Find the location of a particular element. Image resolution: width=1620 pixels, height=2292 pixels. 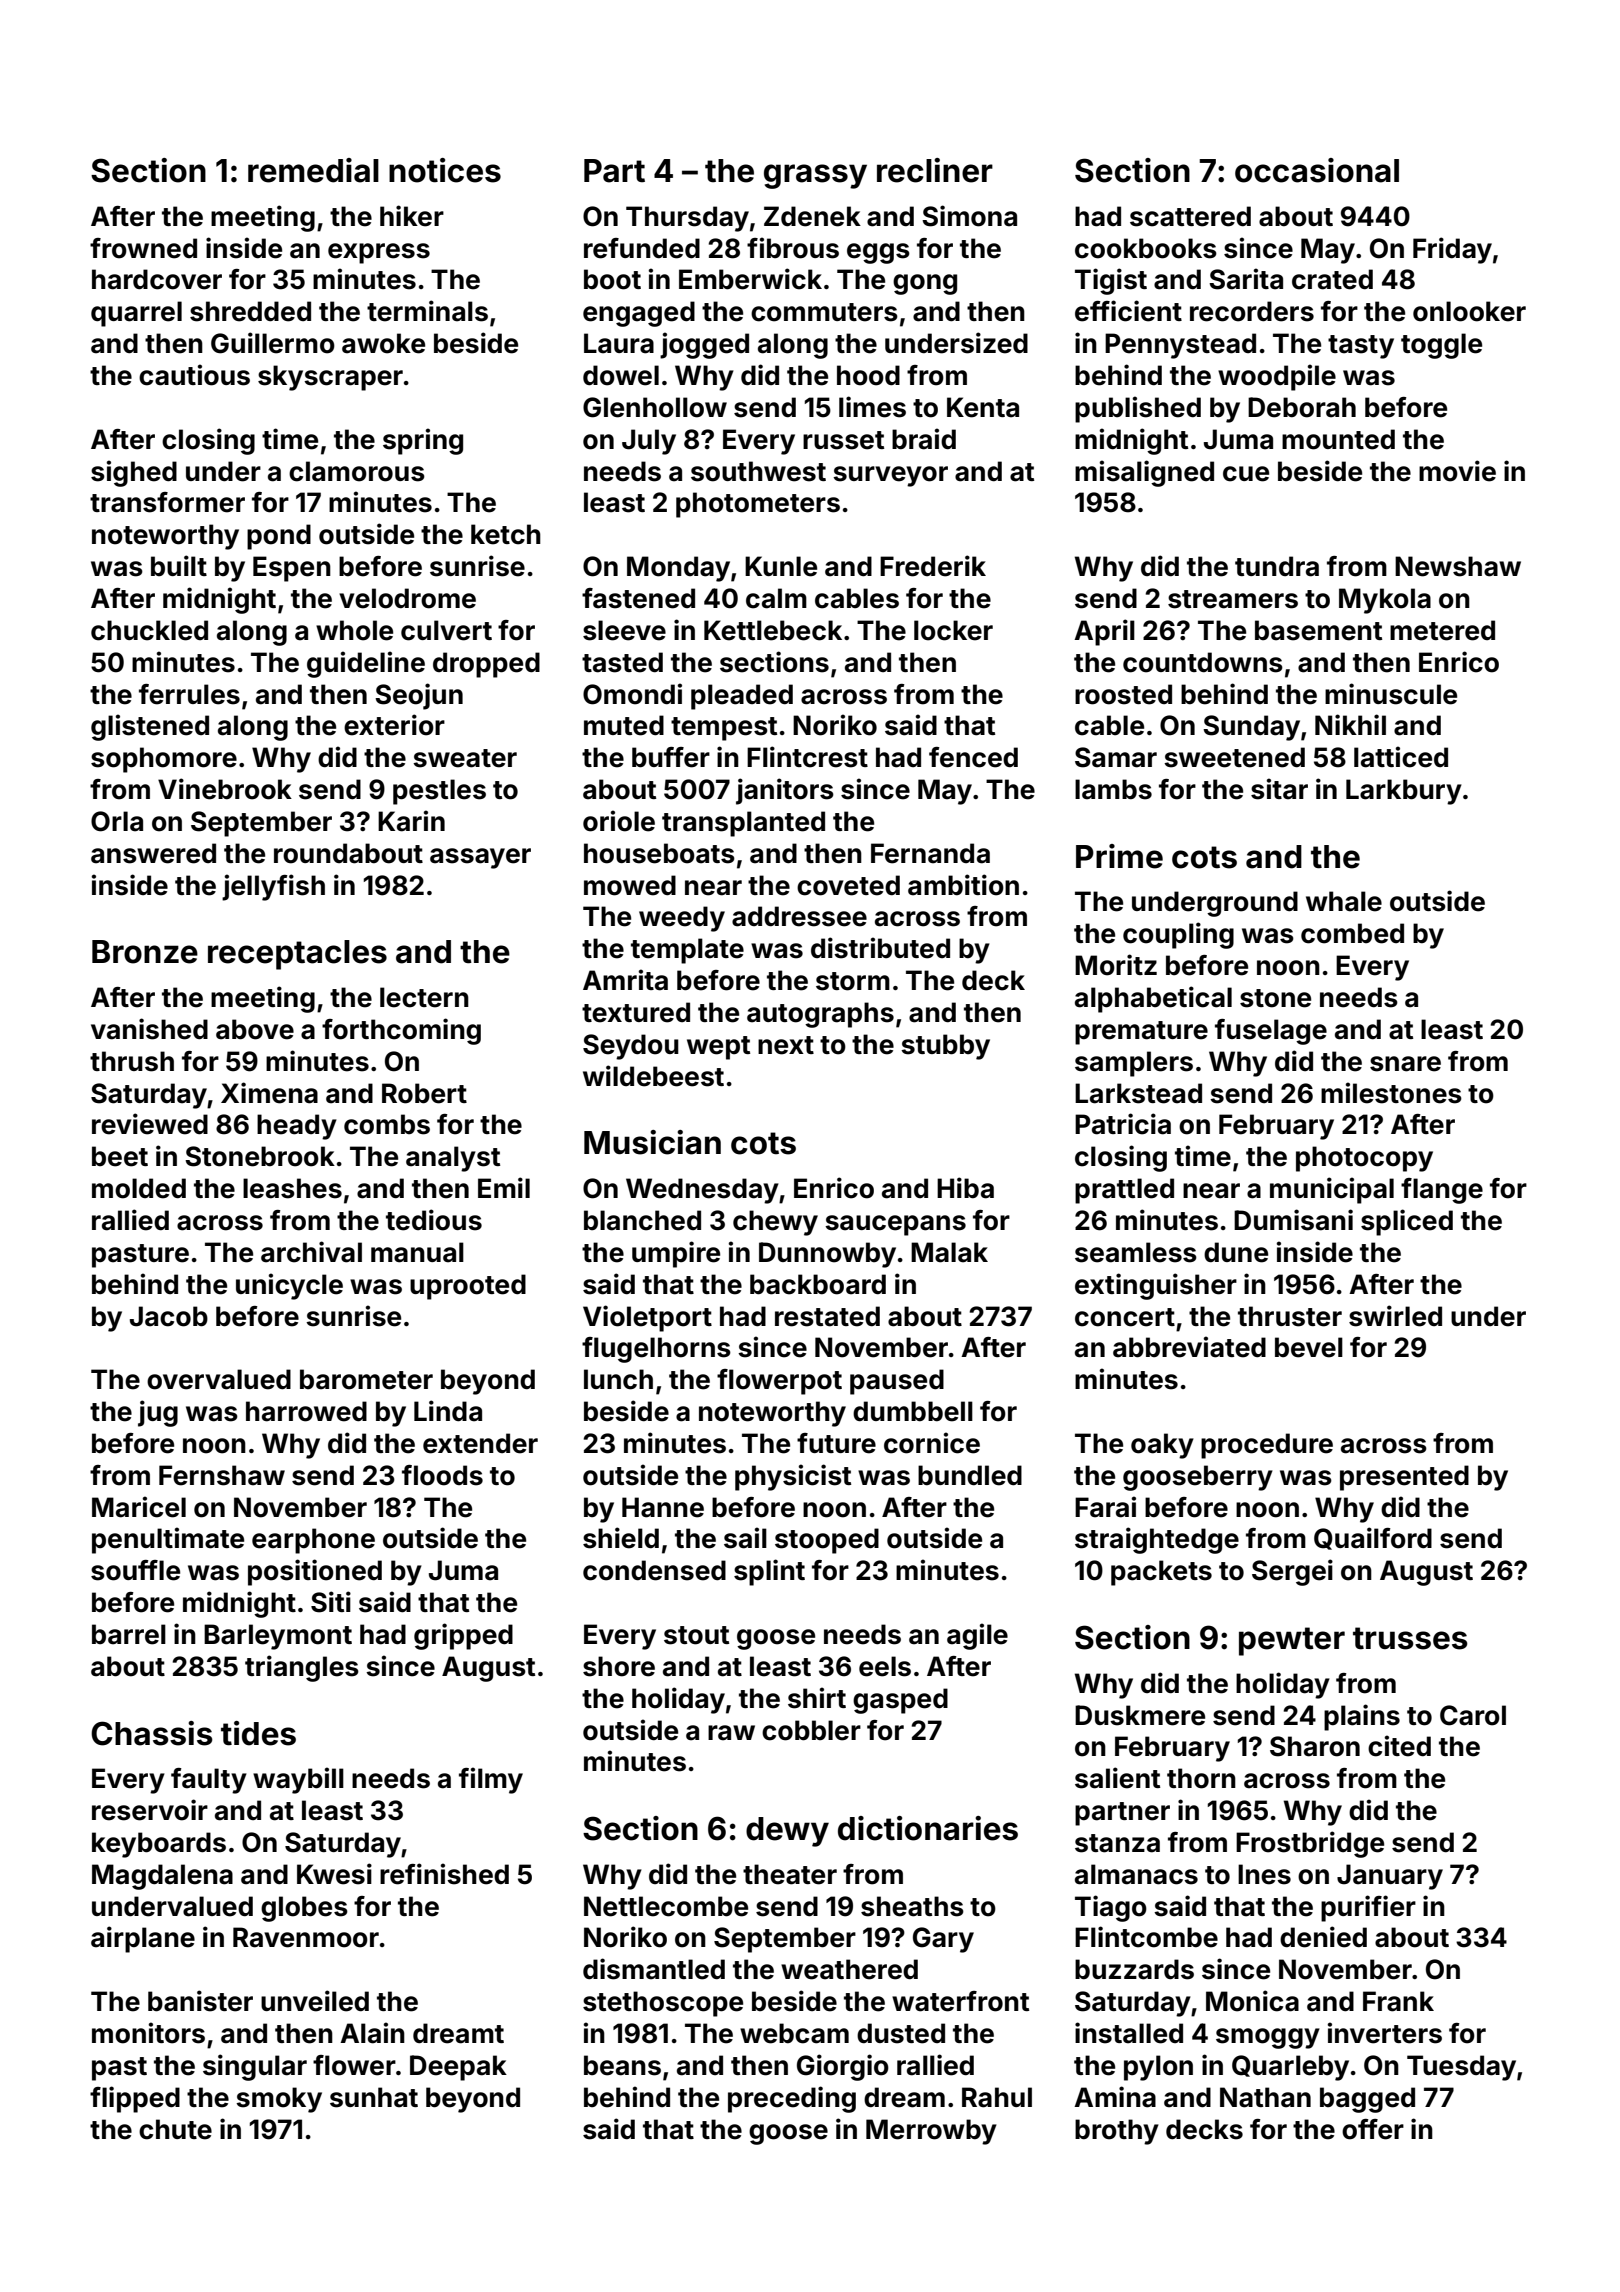

Kettlebeck is located at coordinates (773, 630).
